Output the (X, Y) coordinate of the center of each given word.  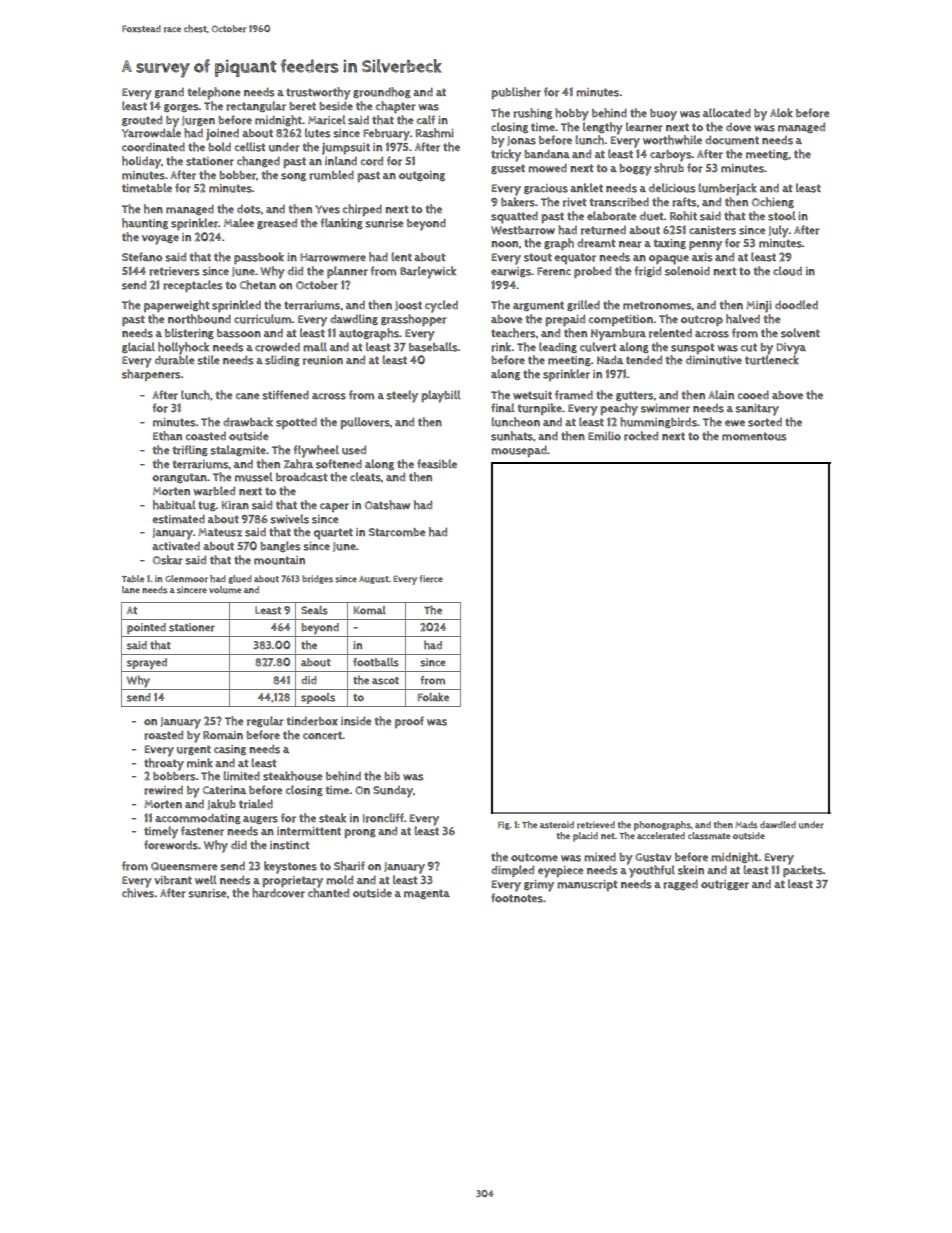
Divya (791, 349)
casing (230, 750)
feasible (437, 464)
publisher (516, 93)
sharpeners (151, 375)
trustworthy (318, 93)
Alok (781, 113)
